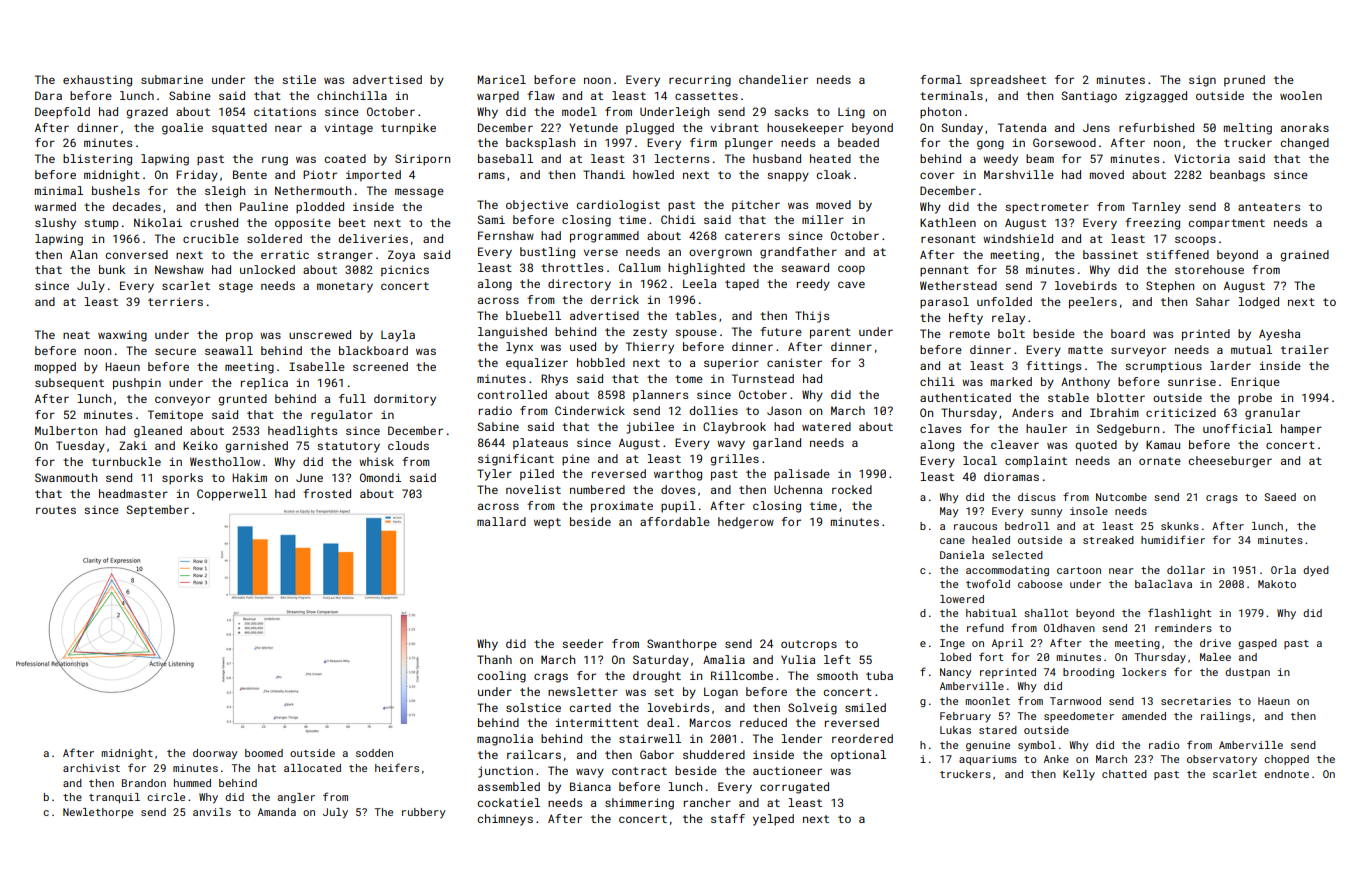 This image has height=887, width=1372. Describe the element at coordinates (1121, 497) in the image. I see `Nutcombe` at that location.
